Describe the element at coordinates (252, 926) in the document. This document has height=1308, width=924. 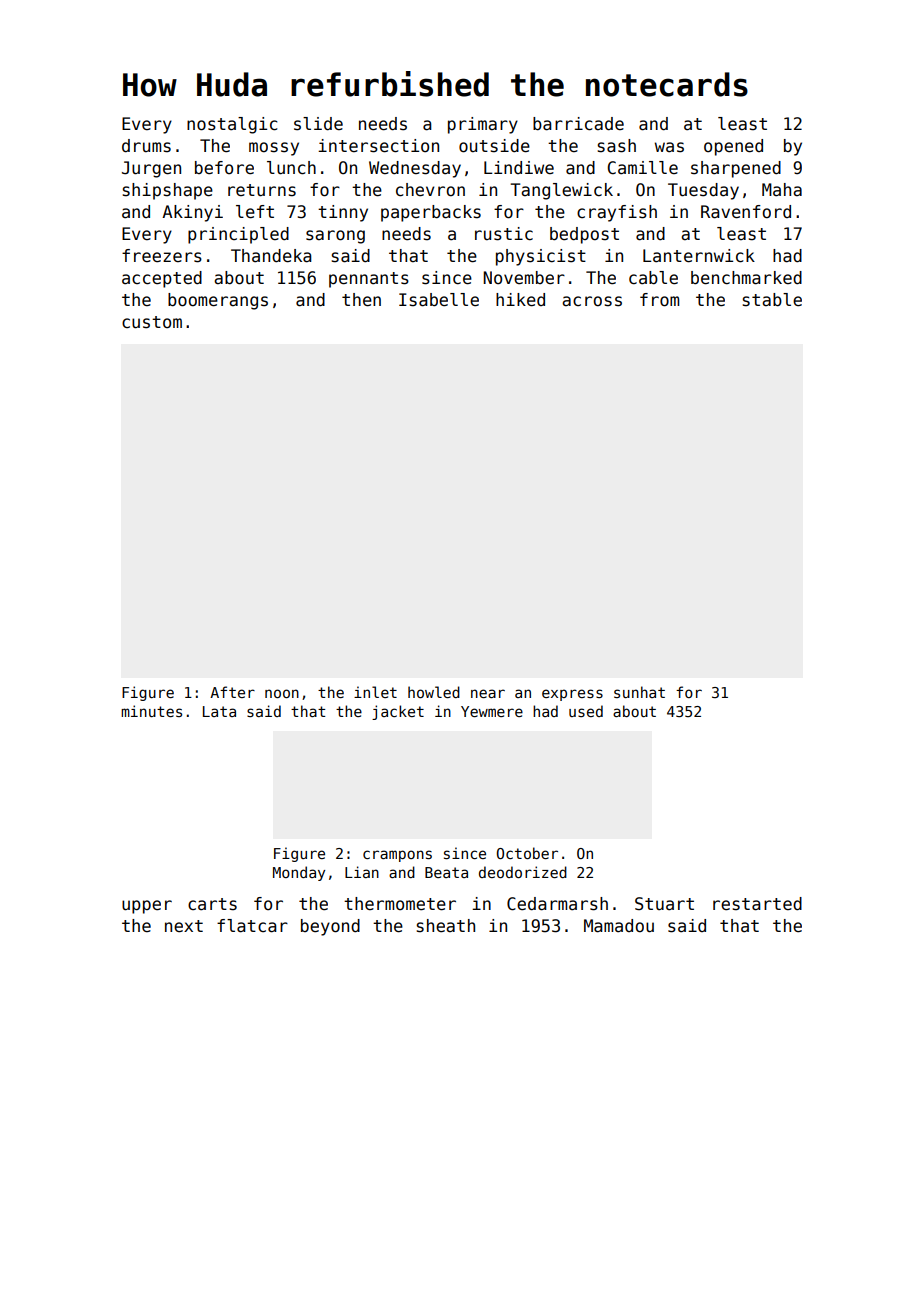
I see `flatcar` at that location.
